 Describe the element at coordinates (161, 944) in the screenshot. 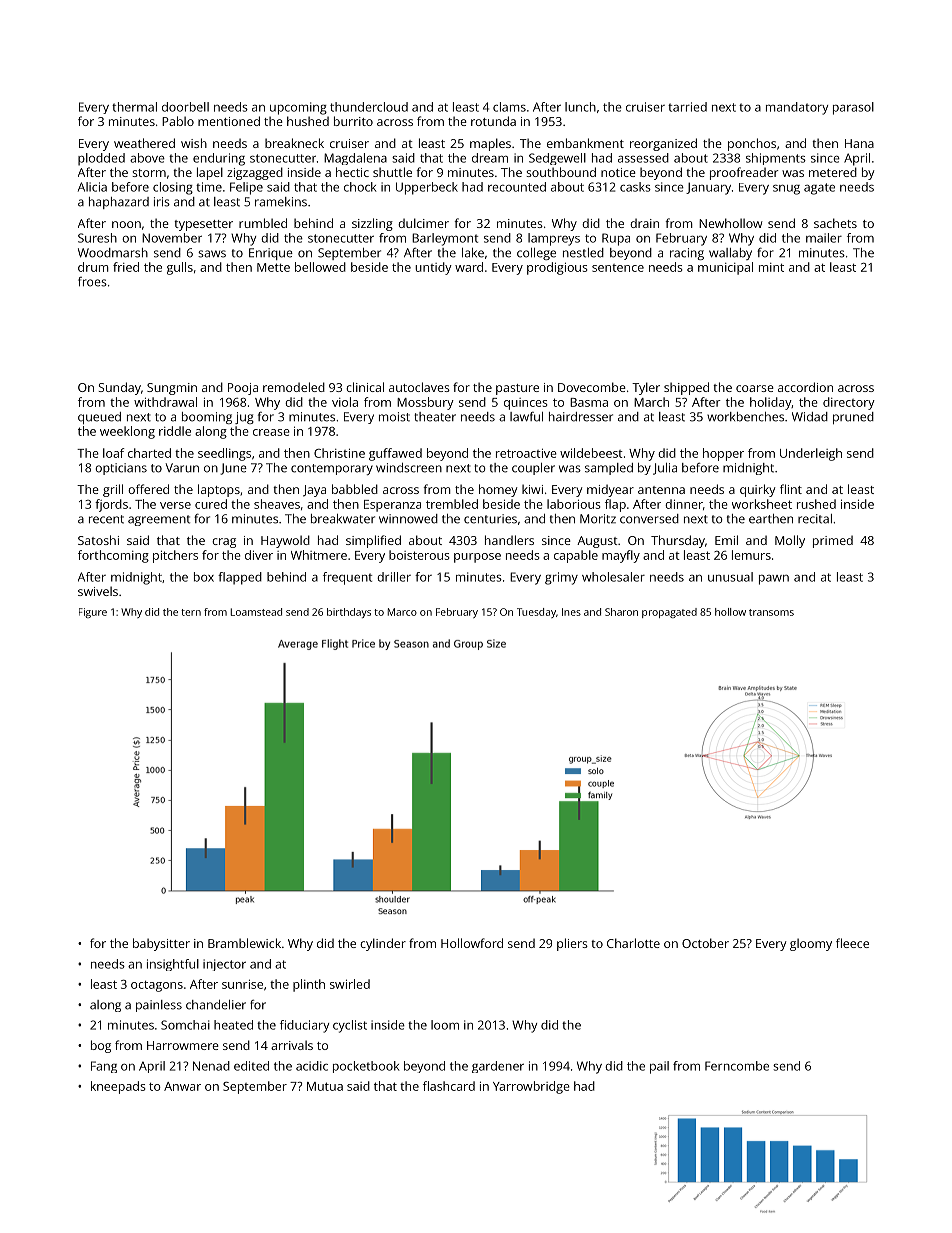

I see `babysitter` at that location.
